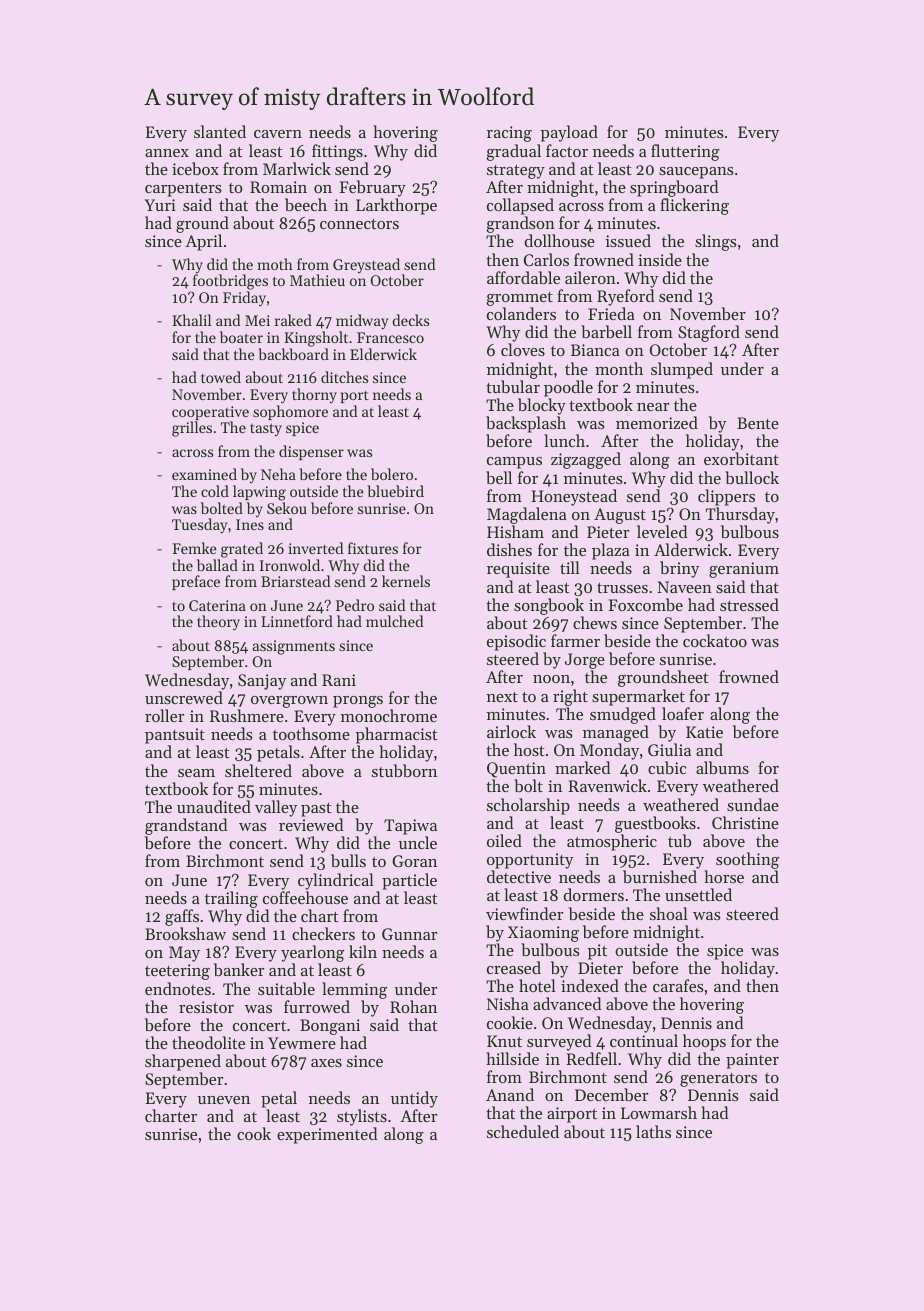 The image size is (924, 1311). Describe the element at coordinates (527, 515) in the screenshot. I see `Magdalena` at that location.
